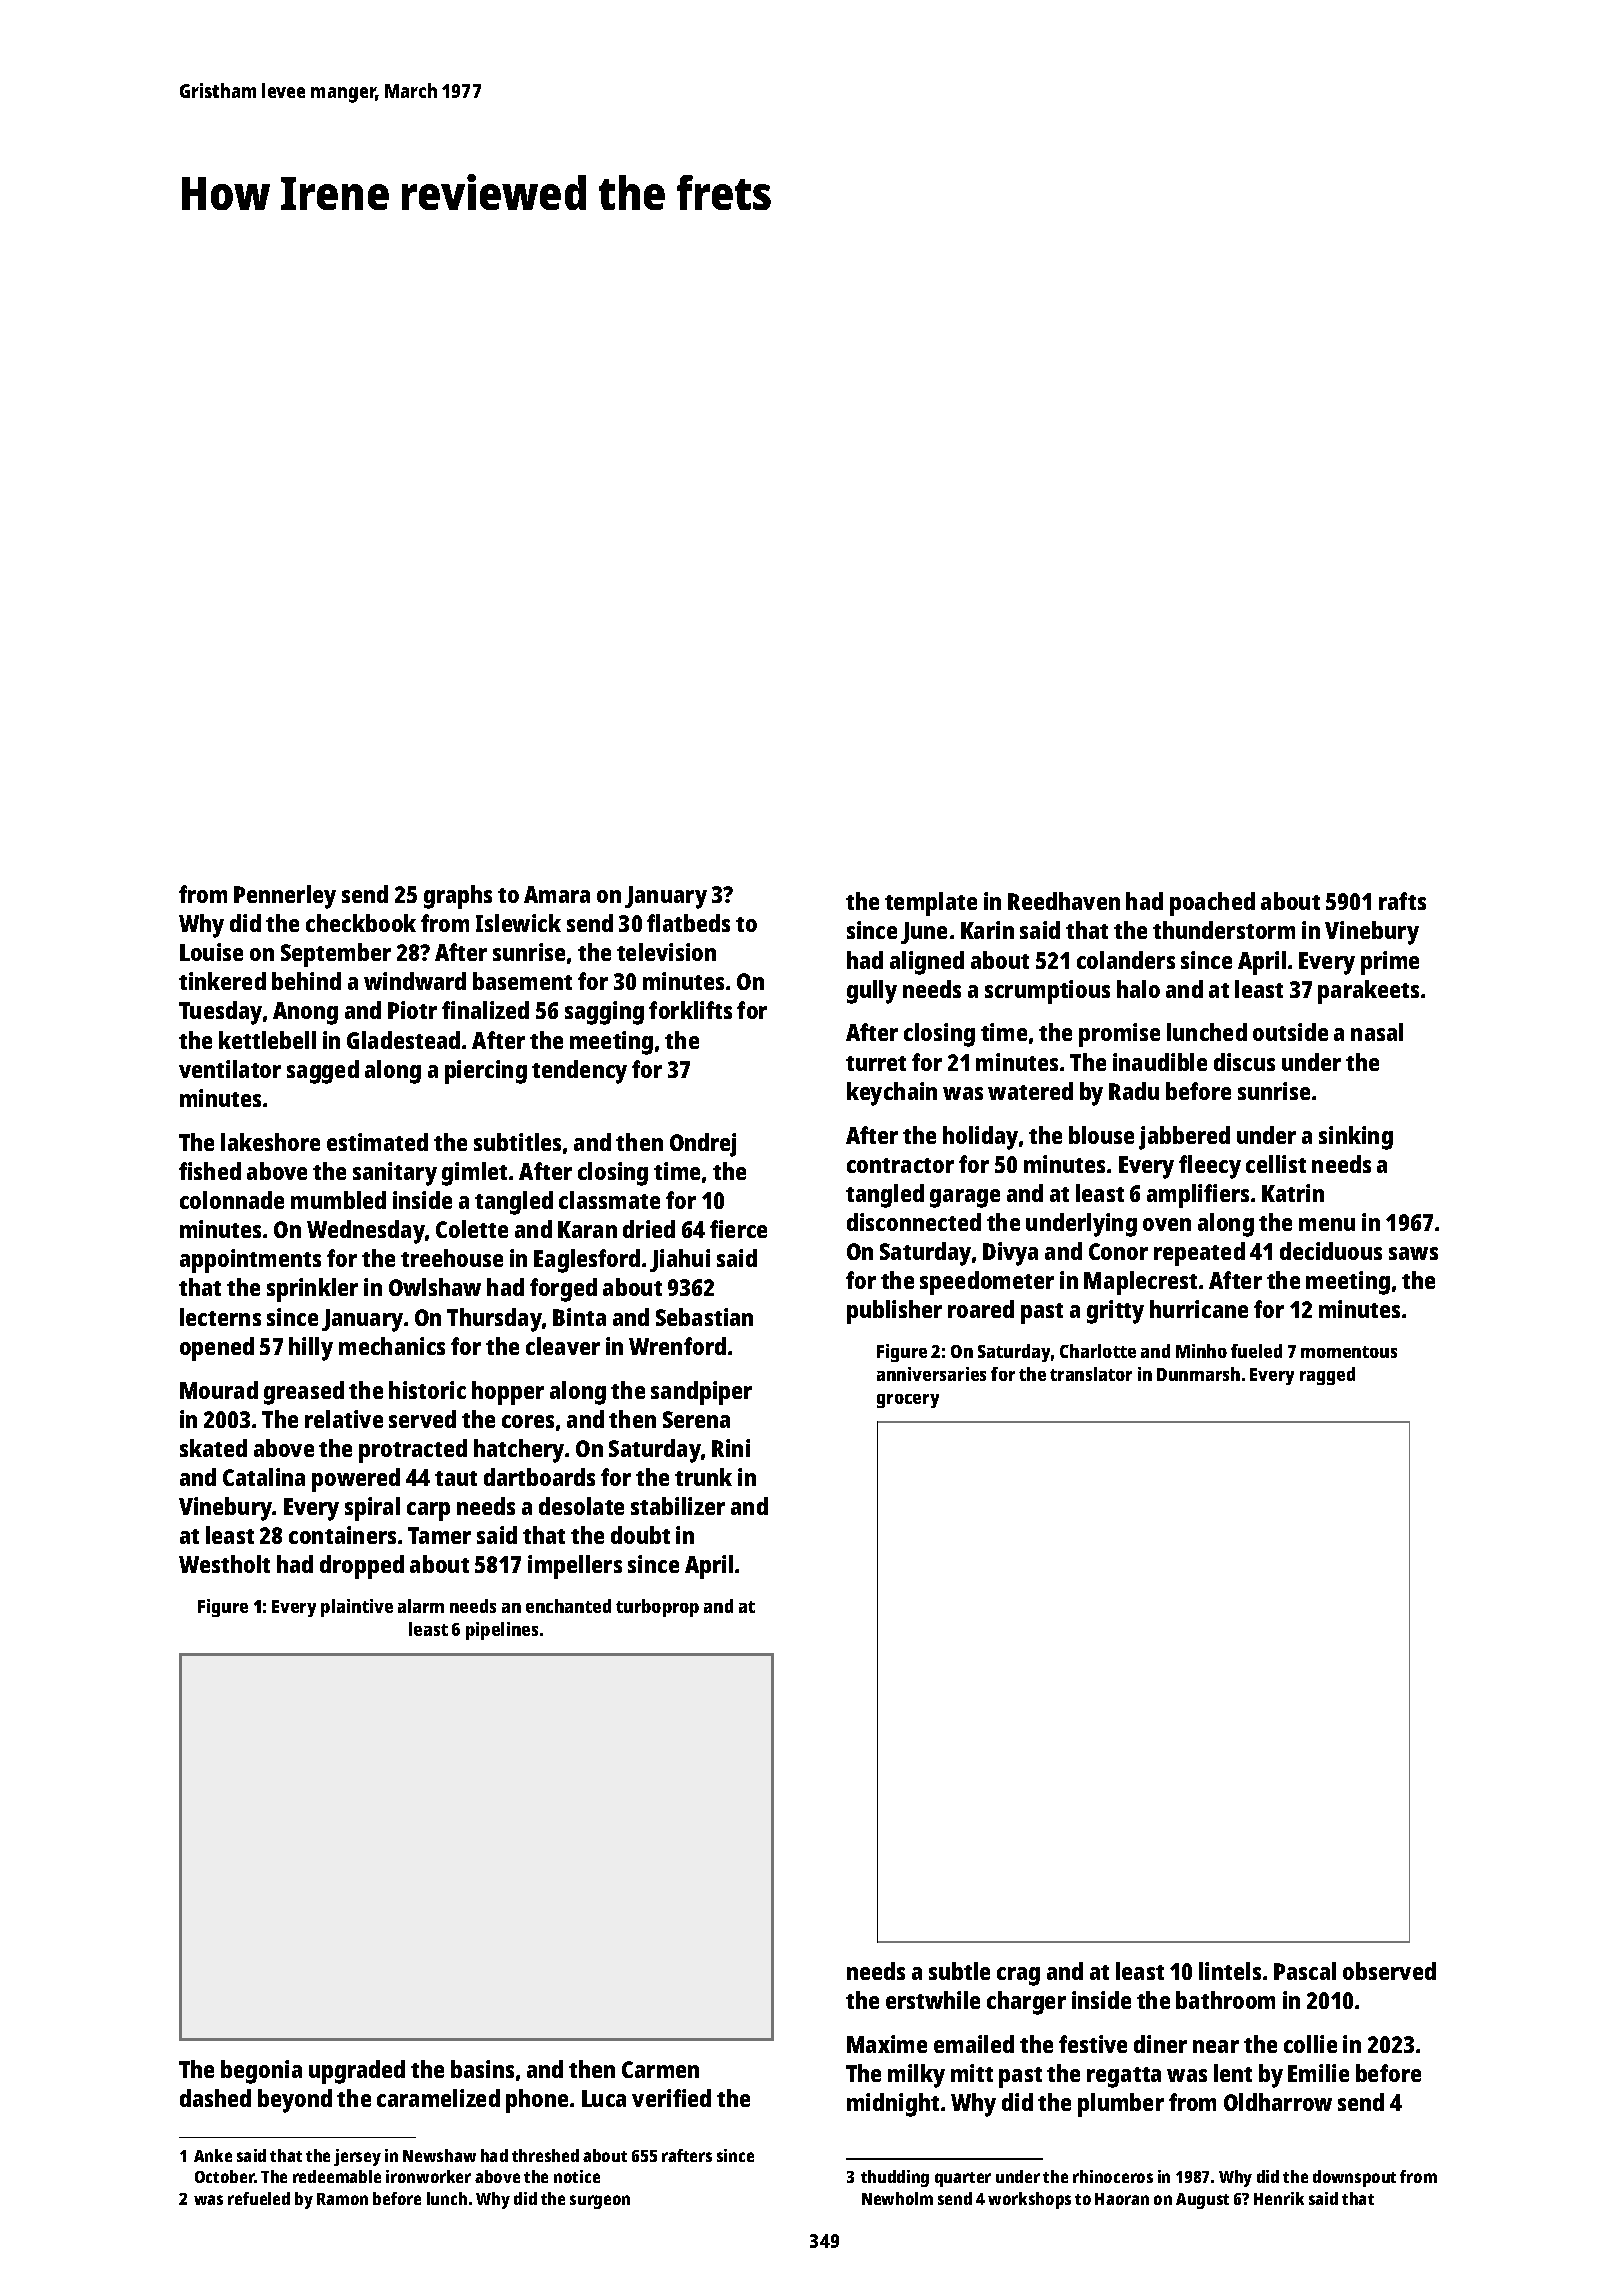 This page has width=1620, height=2292. I want to click on lakeshore, so click(270, 1142).
